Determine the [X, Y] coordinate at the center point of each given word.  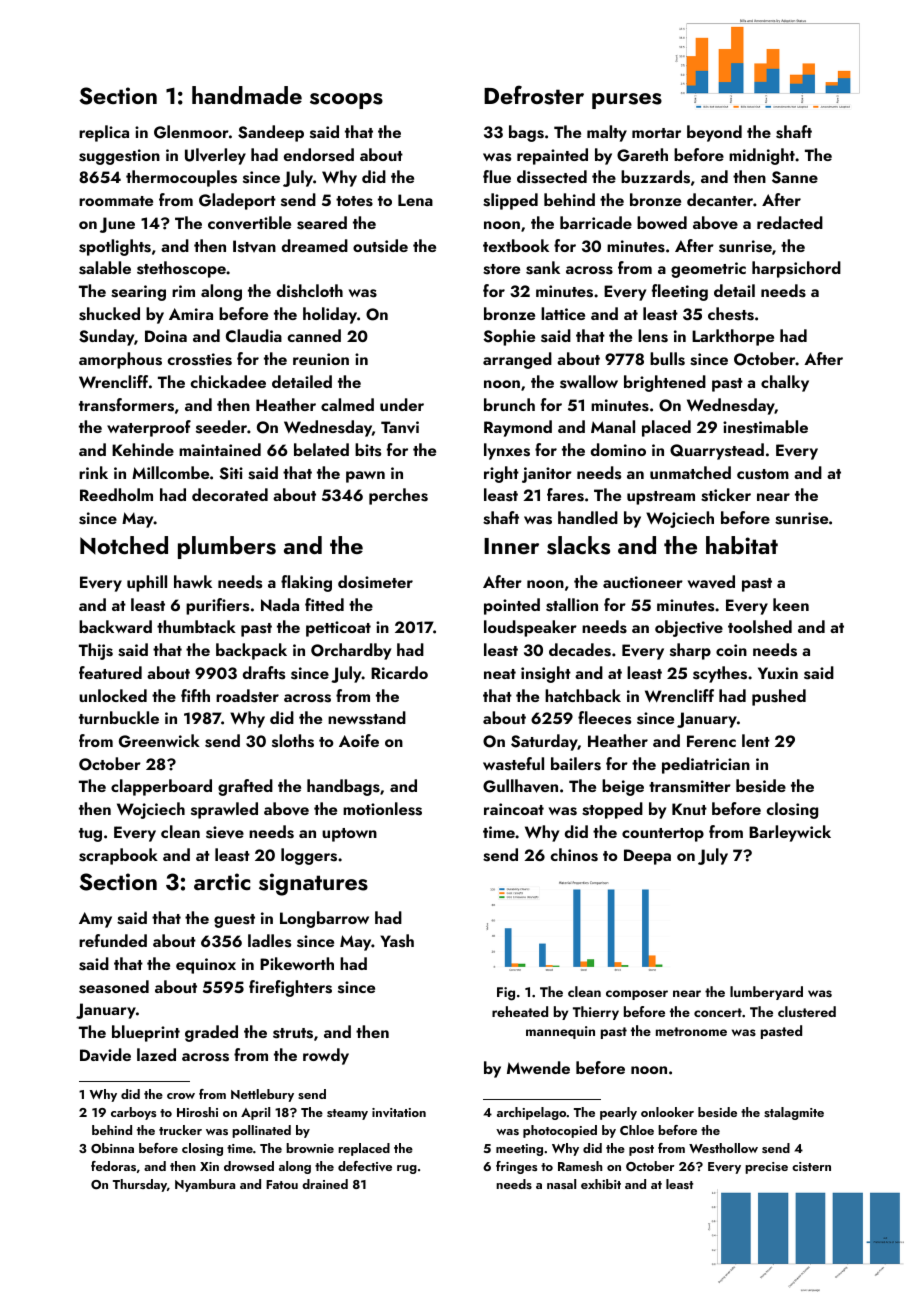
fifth [195, 695]
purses [627, 101]
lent [756, 740]
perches [398, 496]
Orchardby [351, 651]
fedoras [113, 1166]
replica [104, 133]
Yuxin [778, 673]
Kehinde [143, 449]
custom [763, 474]
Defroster [534, 95]
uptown [349, 835]
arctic [222, 881]
